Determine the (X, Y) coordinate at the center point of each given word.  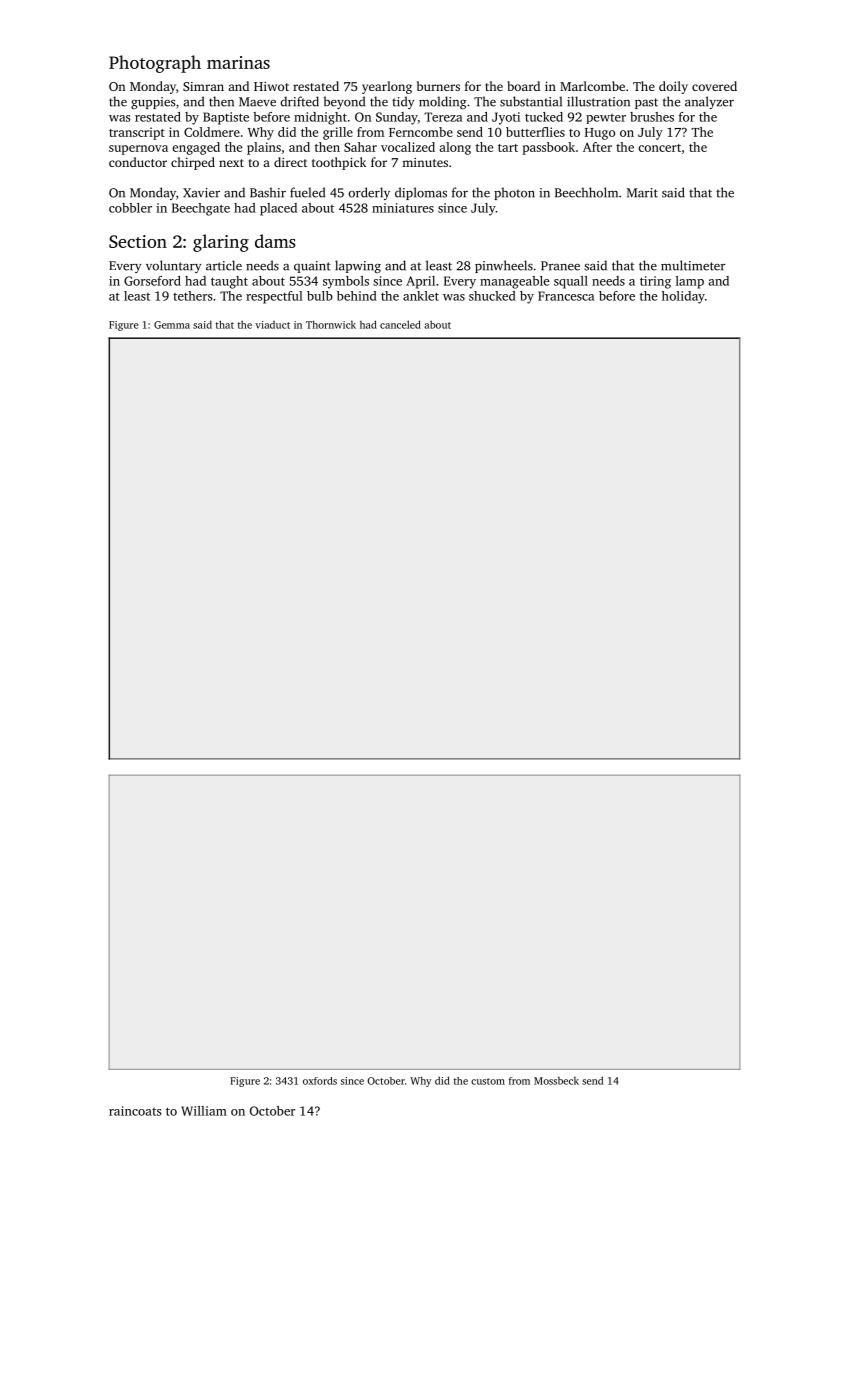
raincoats (135, 1111)
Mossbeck (556, 1081)
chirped (193, 163)
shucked (492, 296)
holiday (683, 297)
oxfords (320, 1081)
